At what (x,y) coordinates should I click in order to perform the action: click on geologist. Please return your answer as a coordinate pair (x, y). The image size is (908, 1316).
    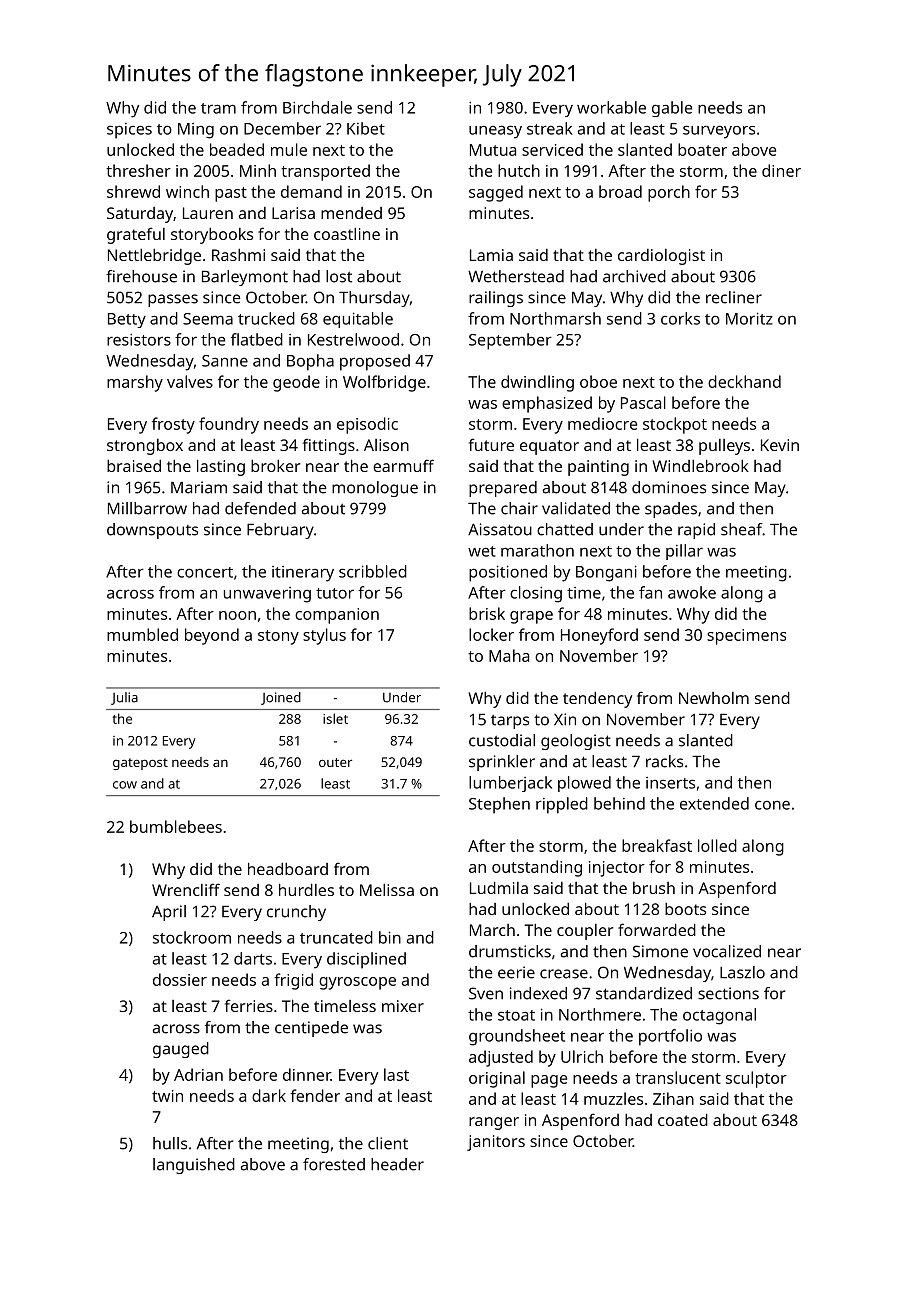
    Looking at the image, I should click on (576, 742).
